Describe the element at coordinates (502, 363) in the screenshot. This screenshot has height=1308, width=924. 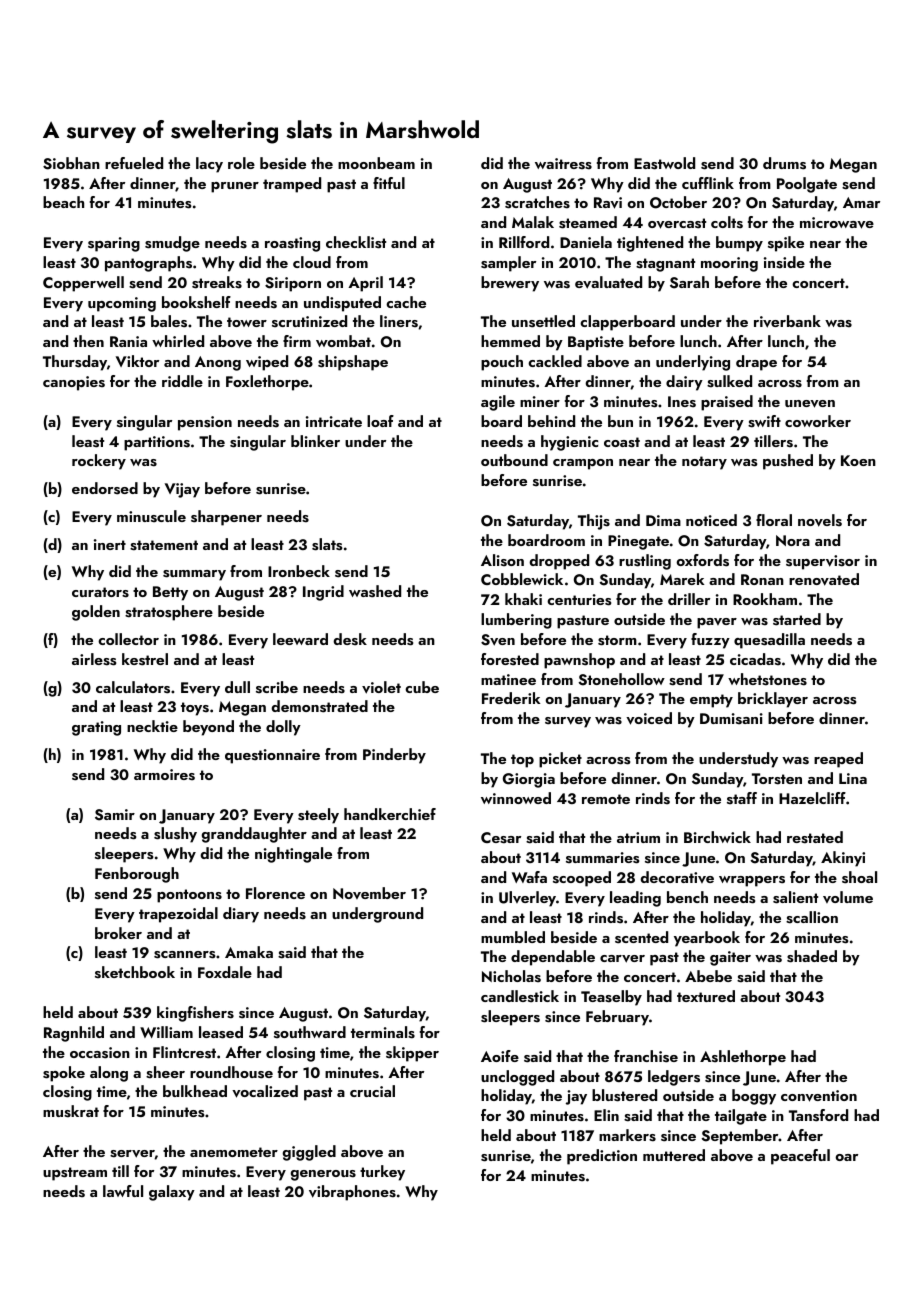
I see `pouch` at that location.
